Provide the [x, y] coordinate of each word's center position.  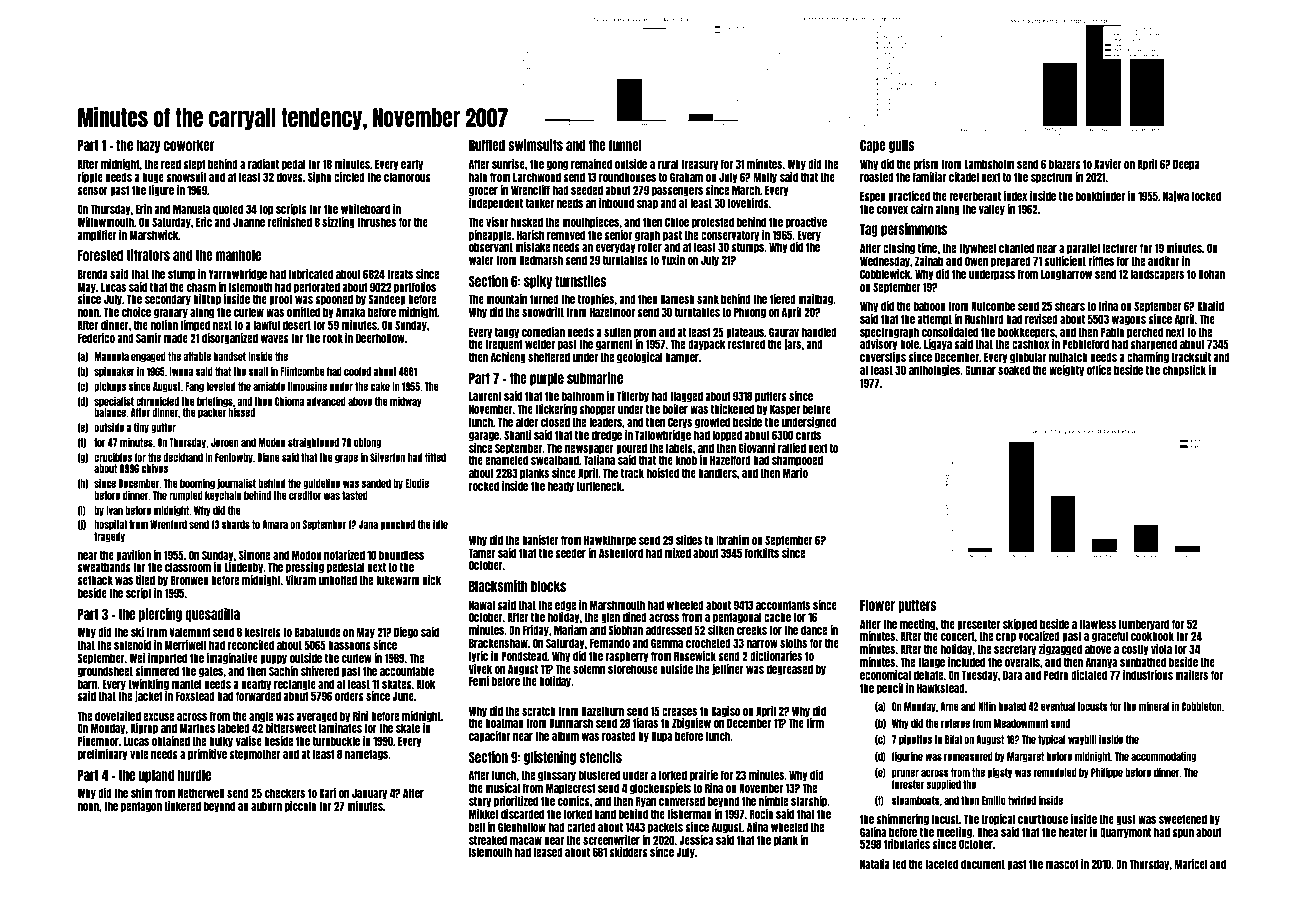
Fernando [610, 643]
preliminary [103, 755]
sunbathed [1143, 662]
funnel [625, 145]
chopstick [1184, 371]
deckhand [183, 457]
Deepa [1186, 165]
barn [87, 684]
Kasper [785, 410]
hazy [148, 146]
